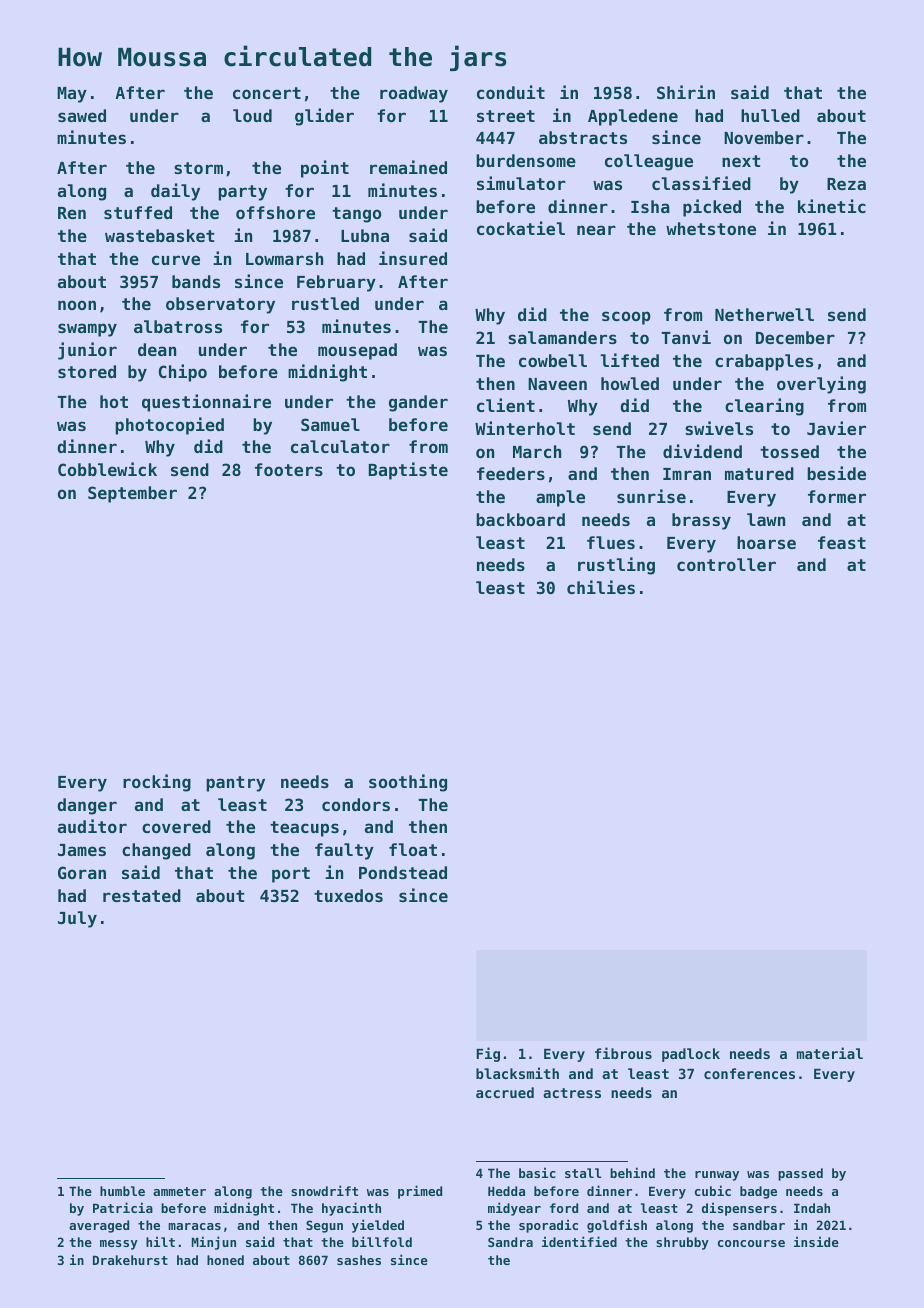 The width and height of the image is (924, 1308). What do you see at coordinates (726, 564) in the image?
I see `controller` at bounding box center [726, 564].
